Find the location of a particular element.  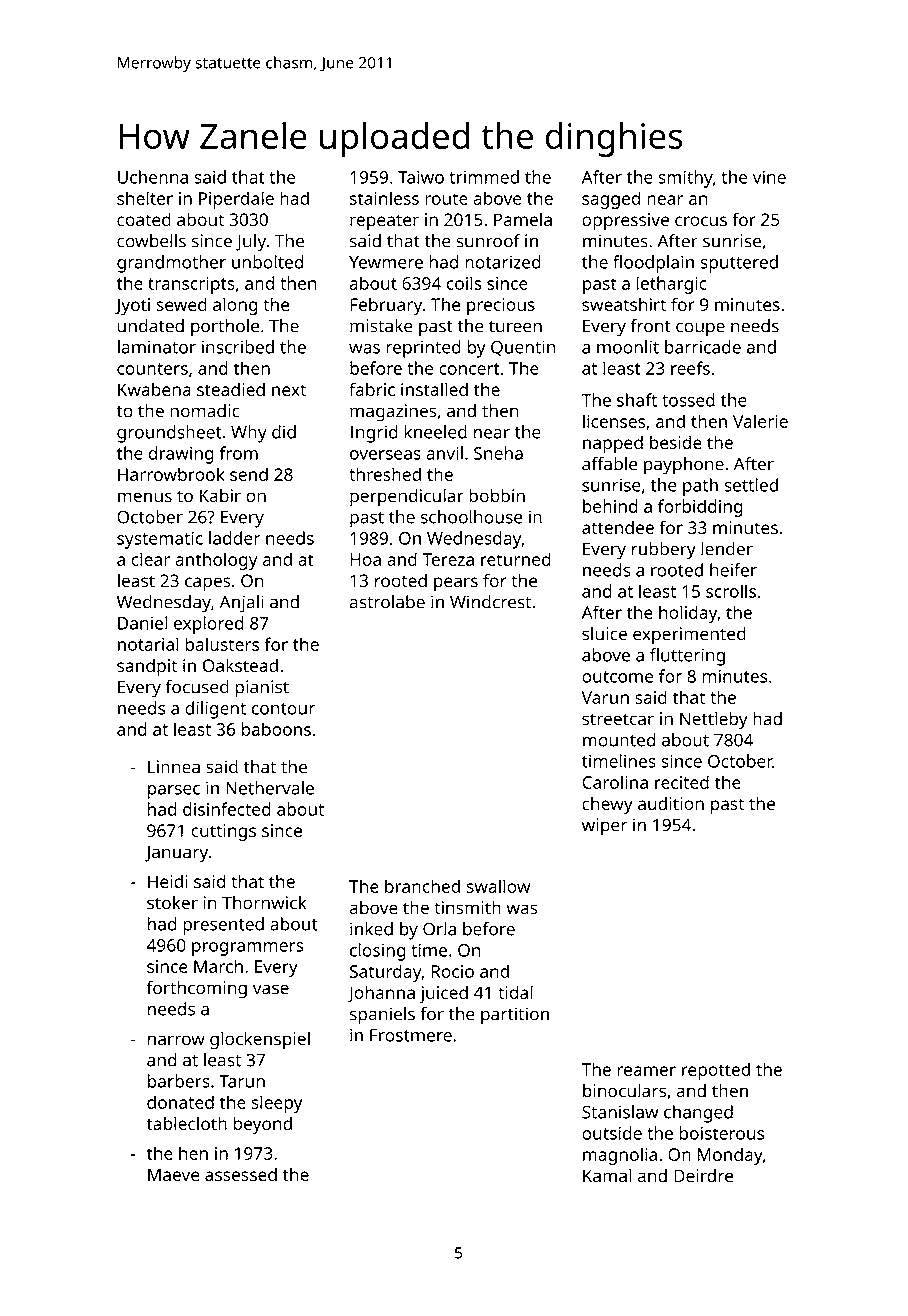

disinfected is located at coordinates (227, 809).
